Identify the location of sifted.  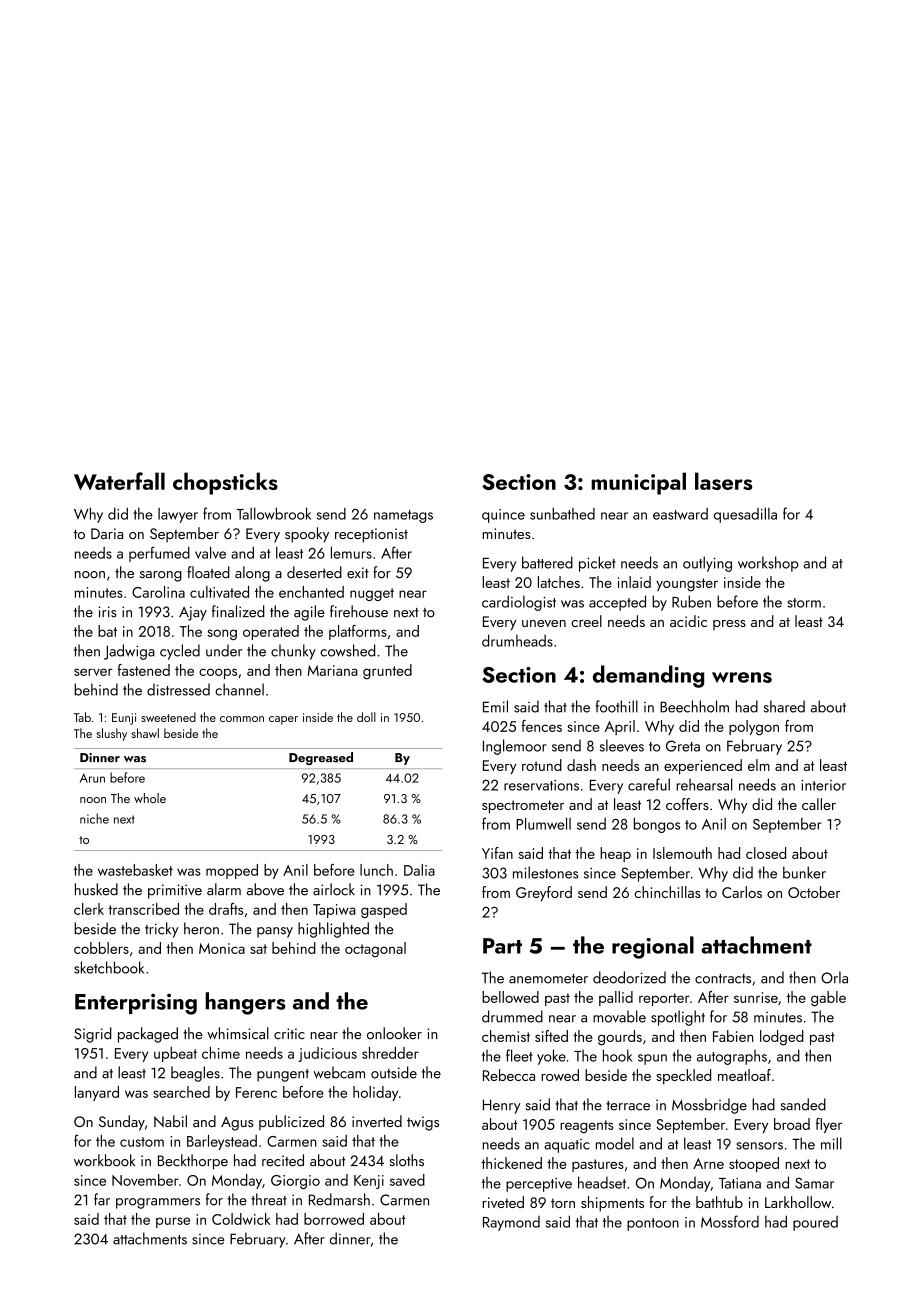
(551, 1036).
